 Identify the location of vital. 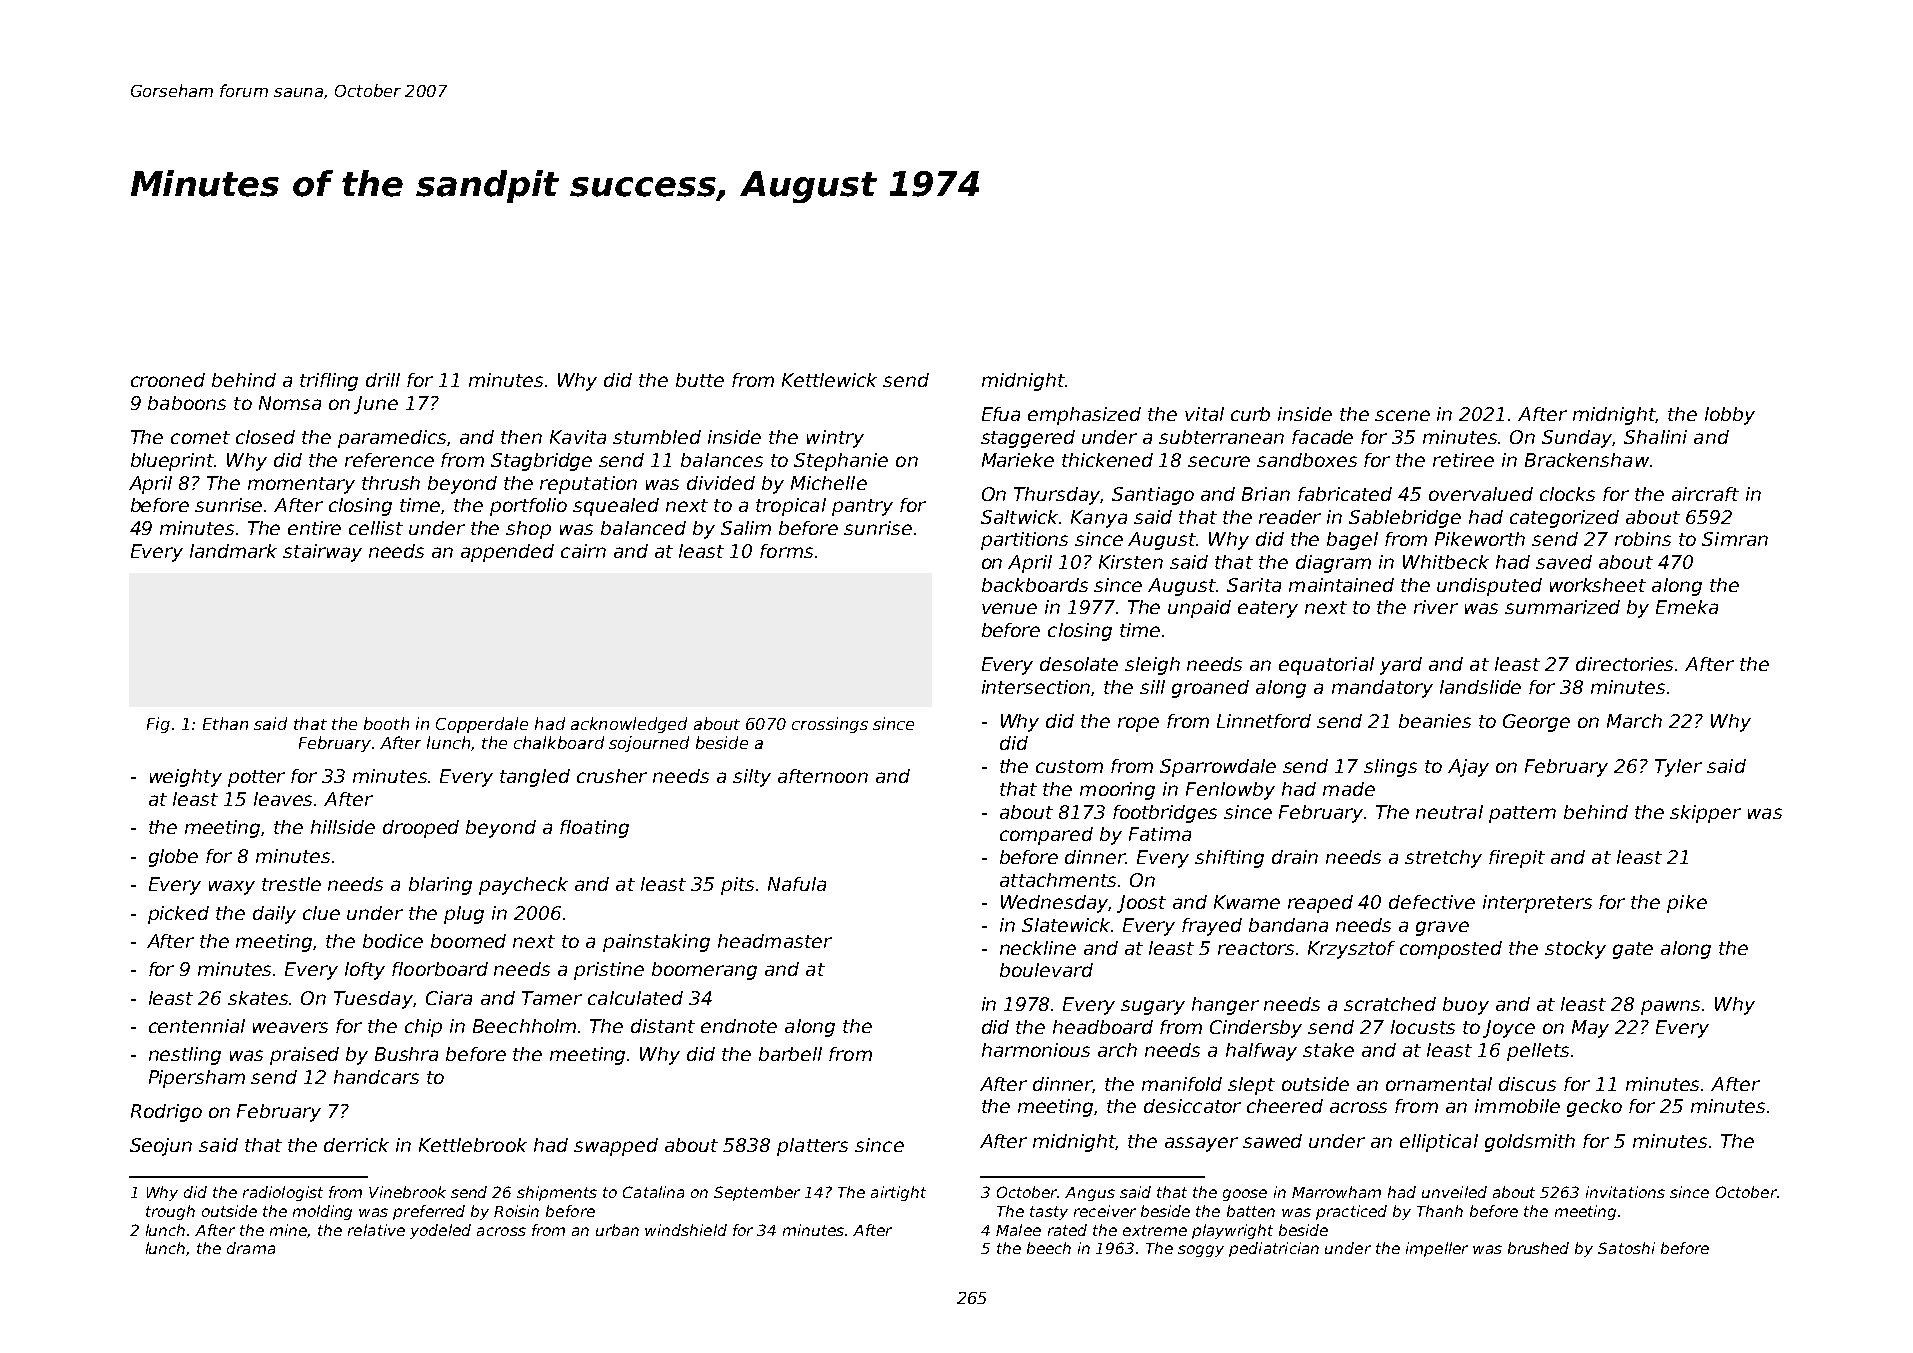
(1204, 414).
